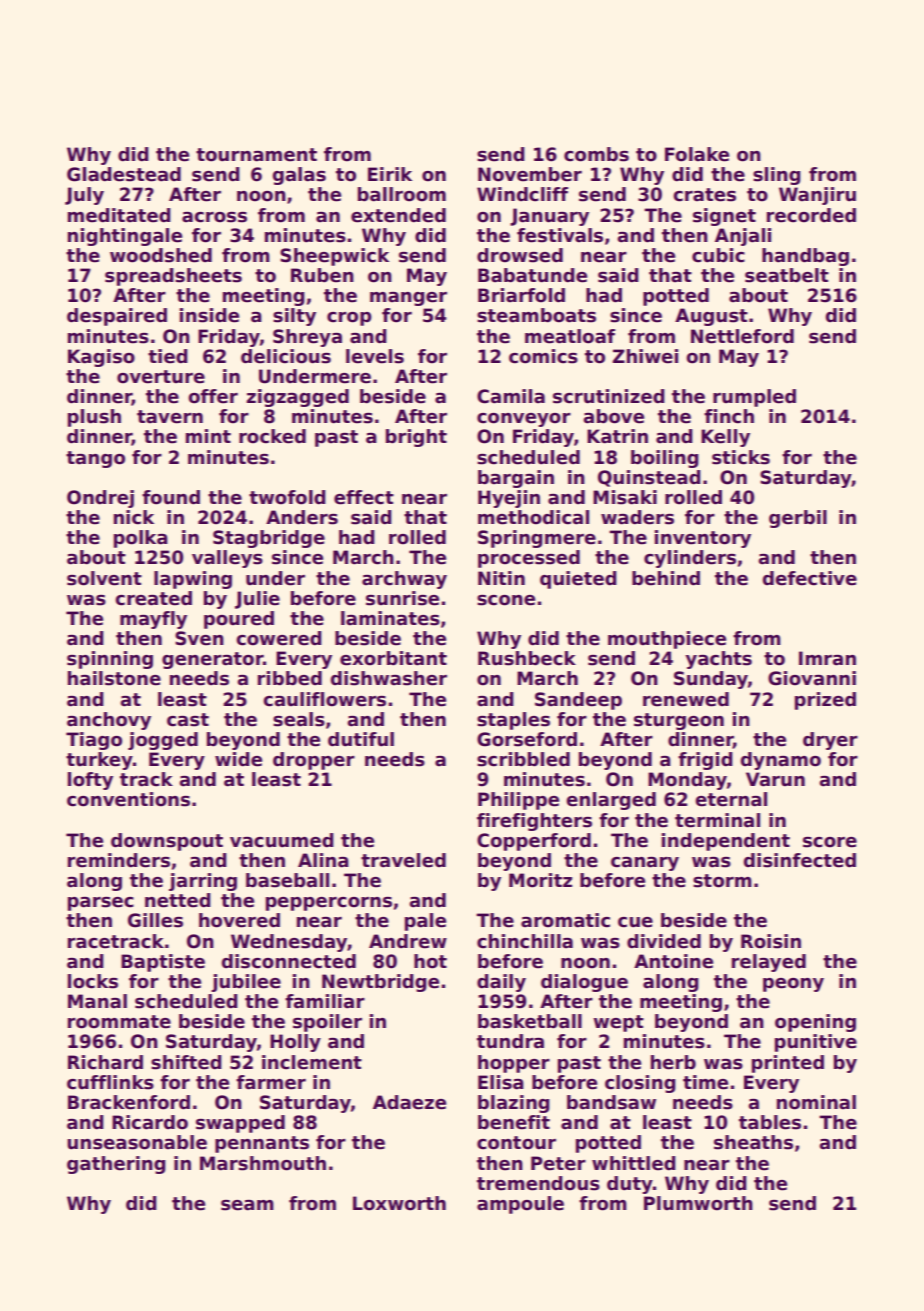  I want to click on scone, so click(506, 600).
